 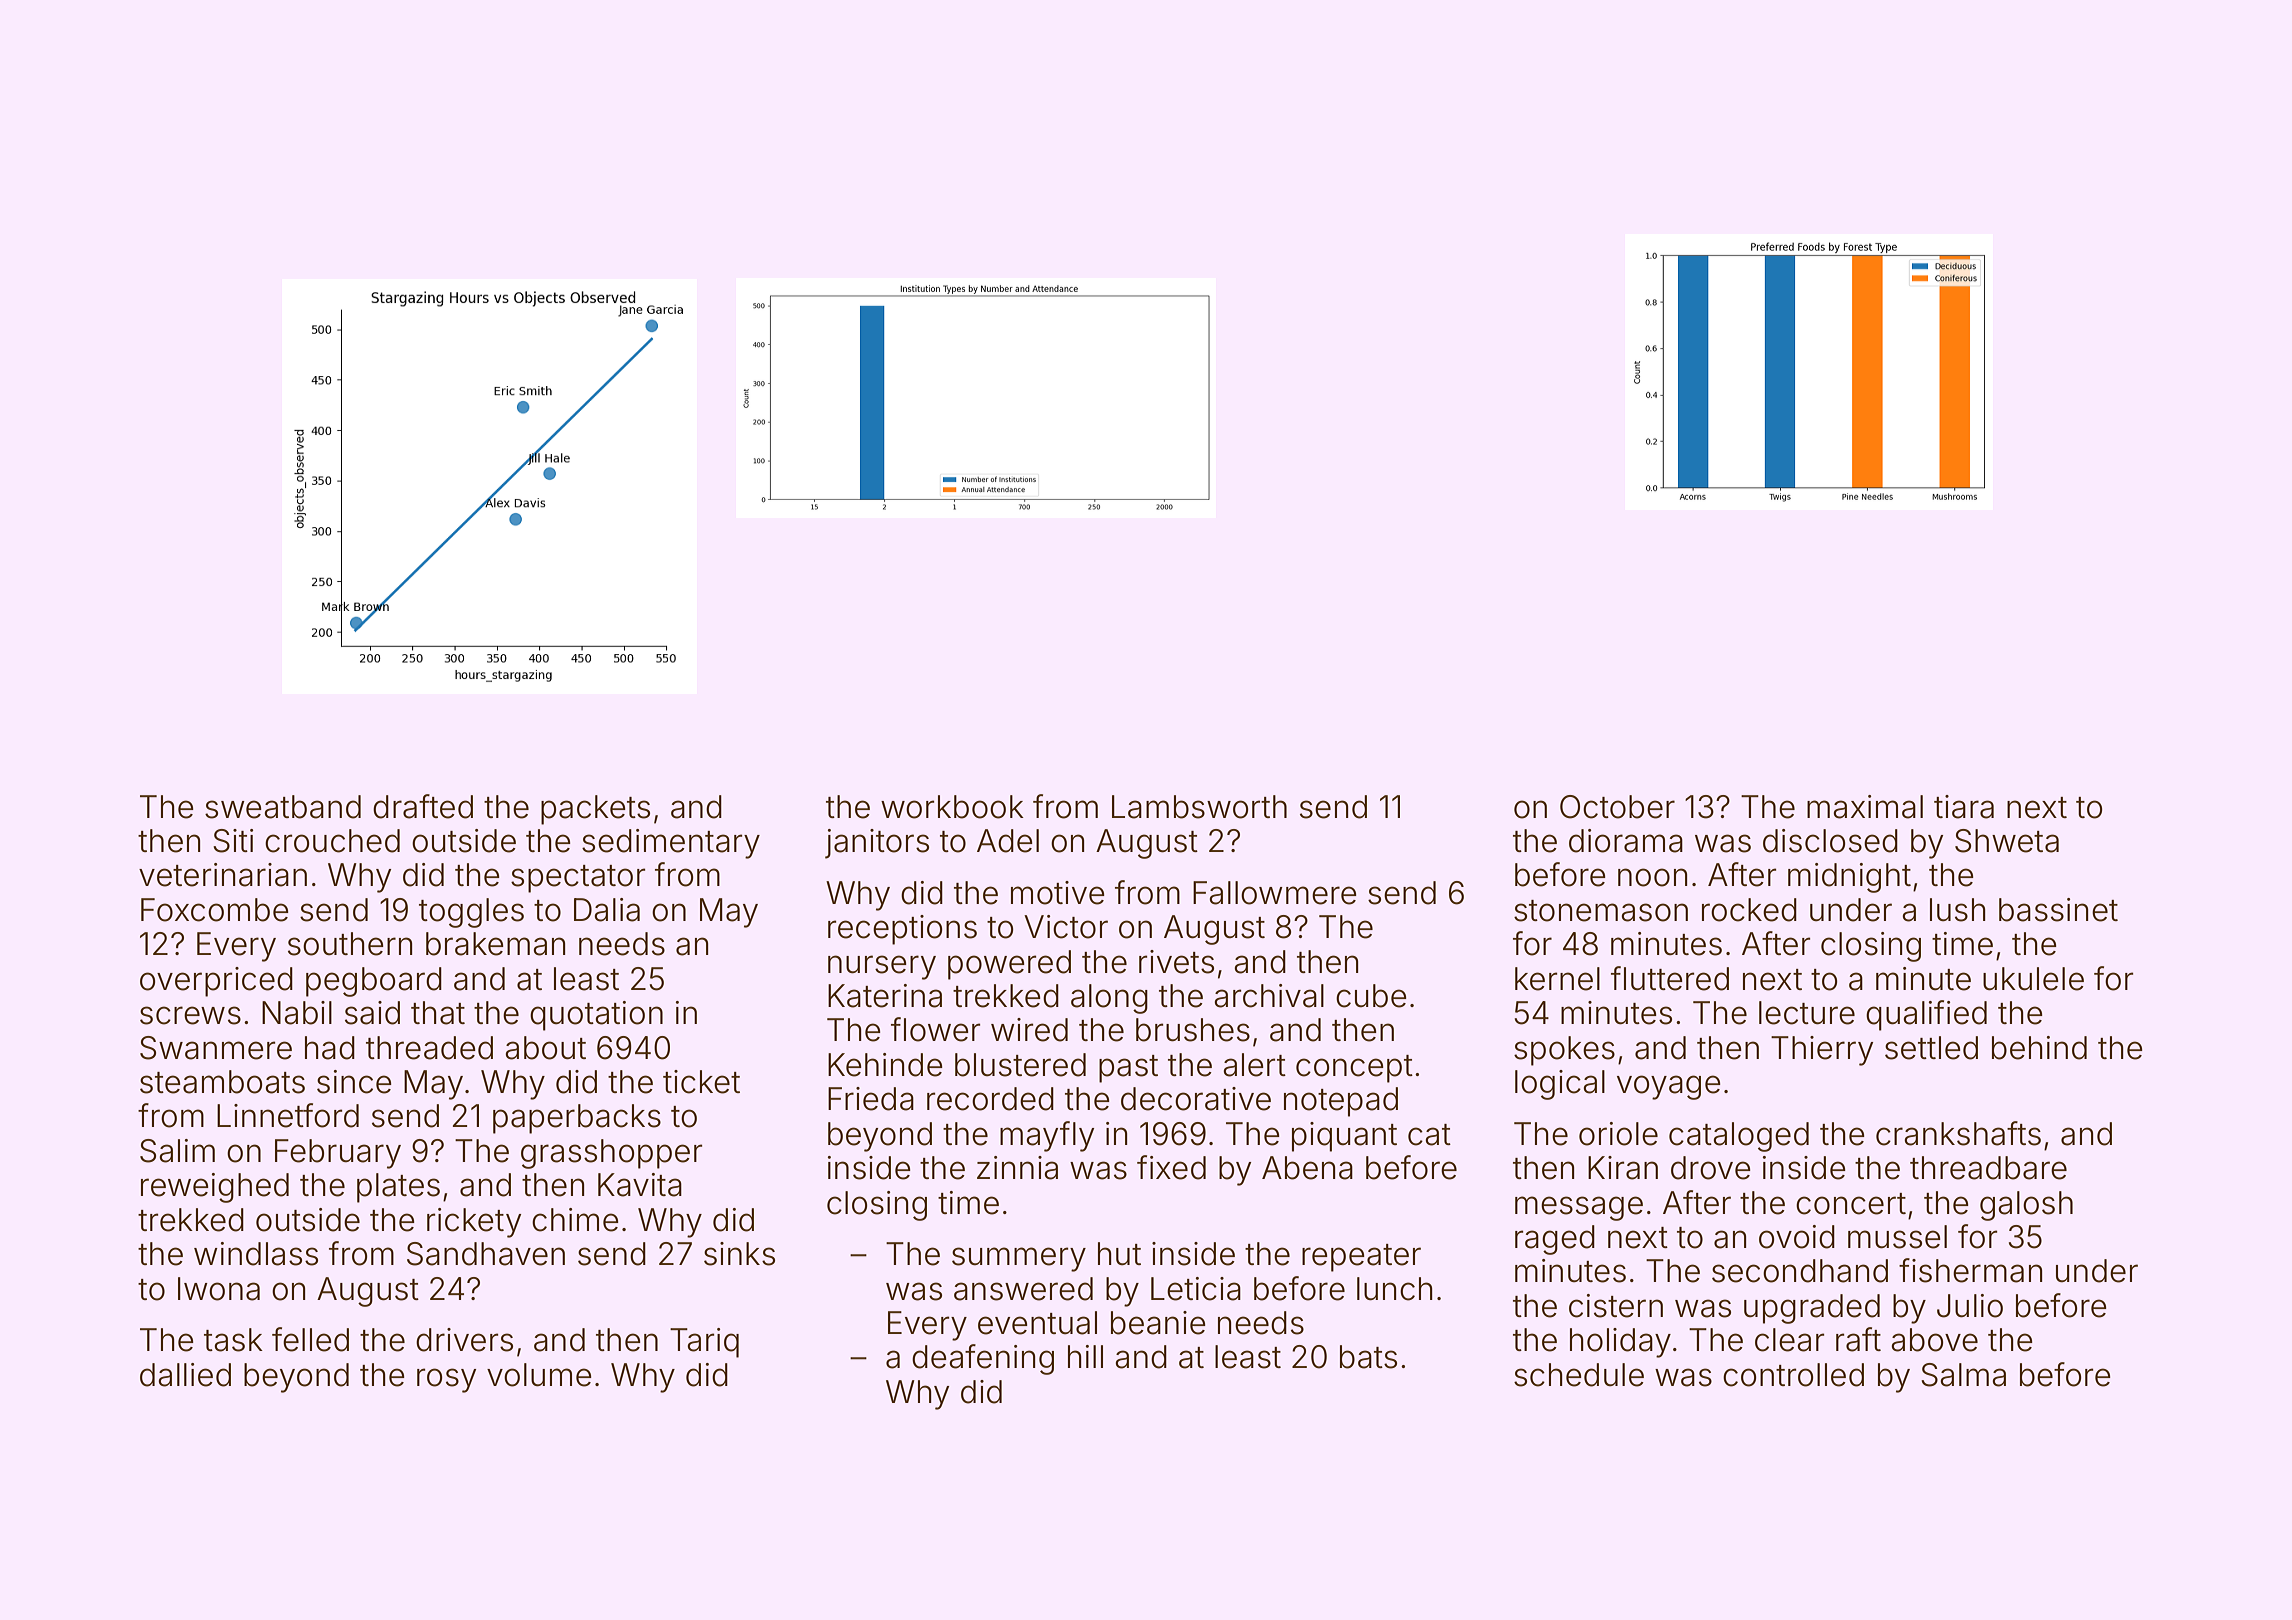 I want to click on Lambsworth, so click(x=1199, y=807).
